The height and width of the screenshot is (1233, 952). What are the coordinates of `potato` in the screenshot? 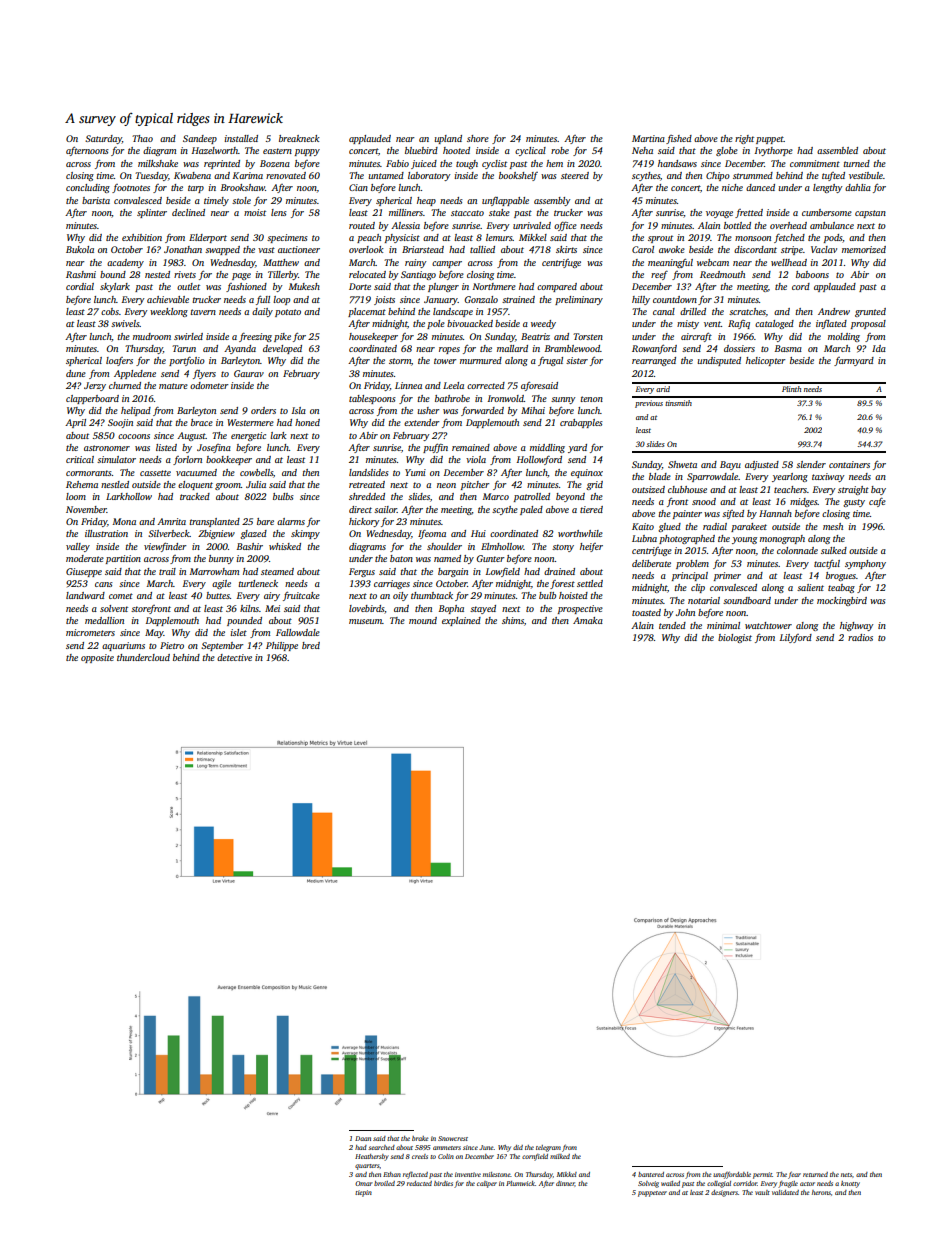 It's located at (288, 313).
